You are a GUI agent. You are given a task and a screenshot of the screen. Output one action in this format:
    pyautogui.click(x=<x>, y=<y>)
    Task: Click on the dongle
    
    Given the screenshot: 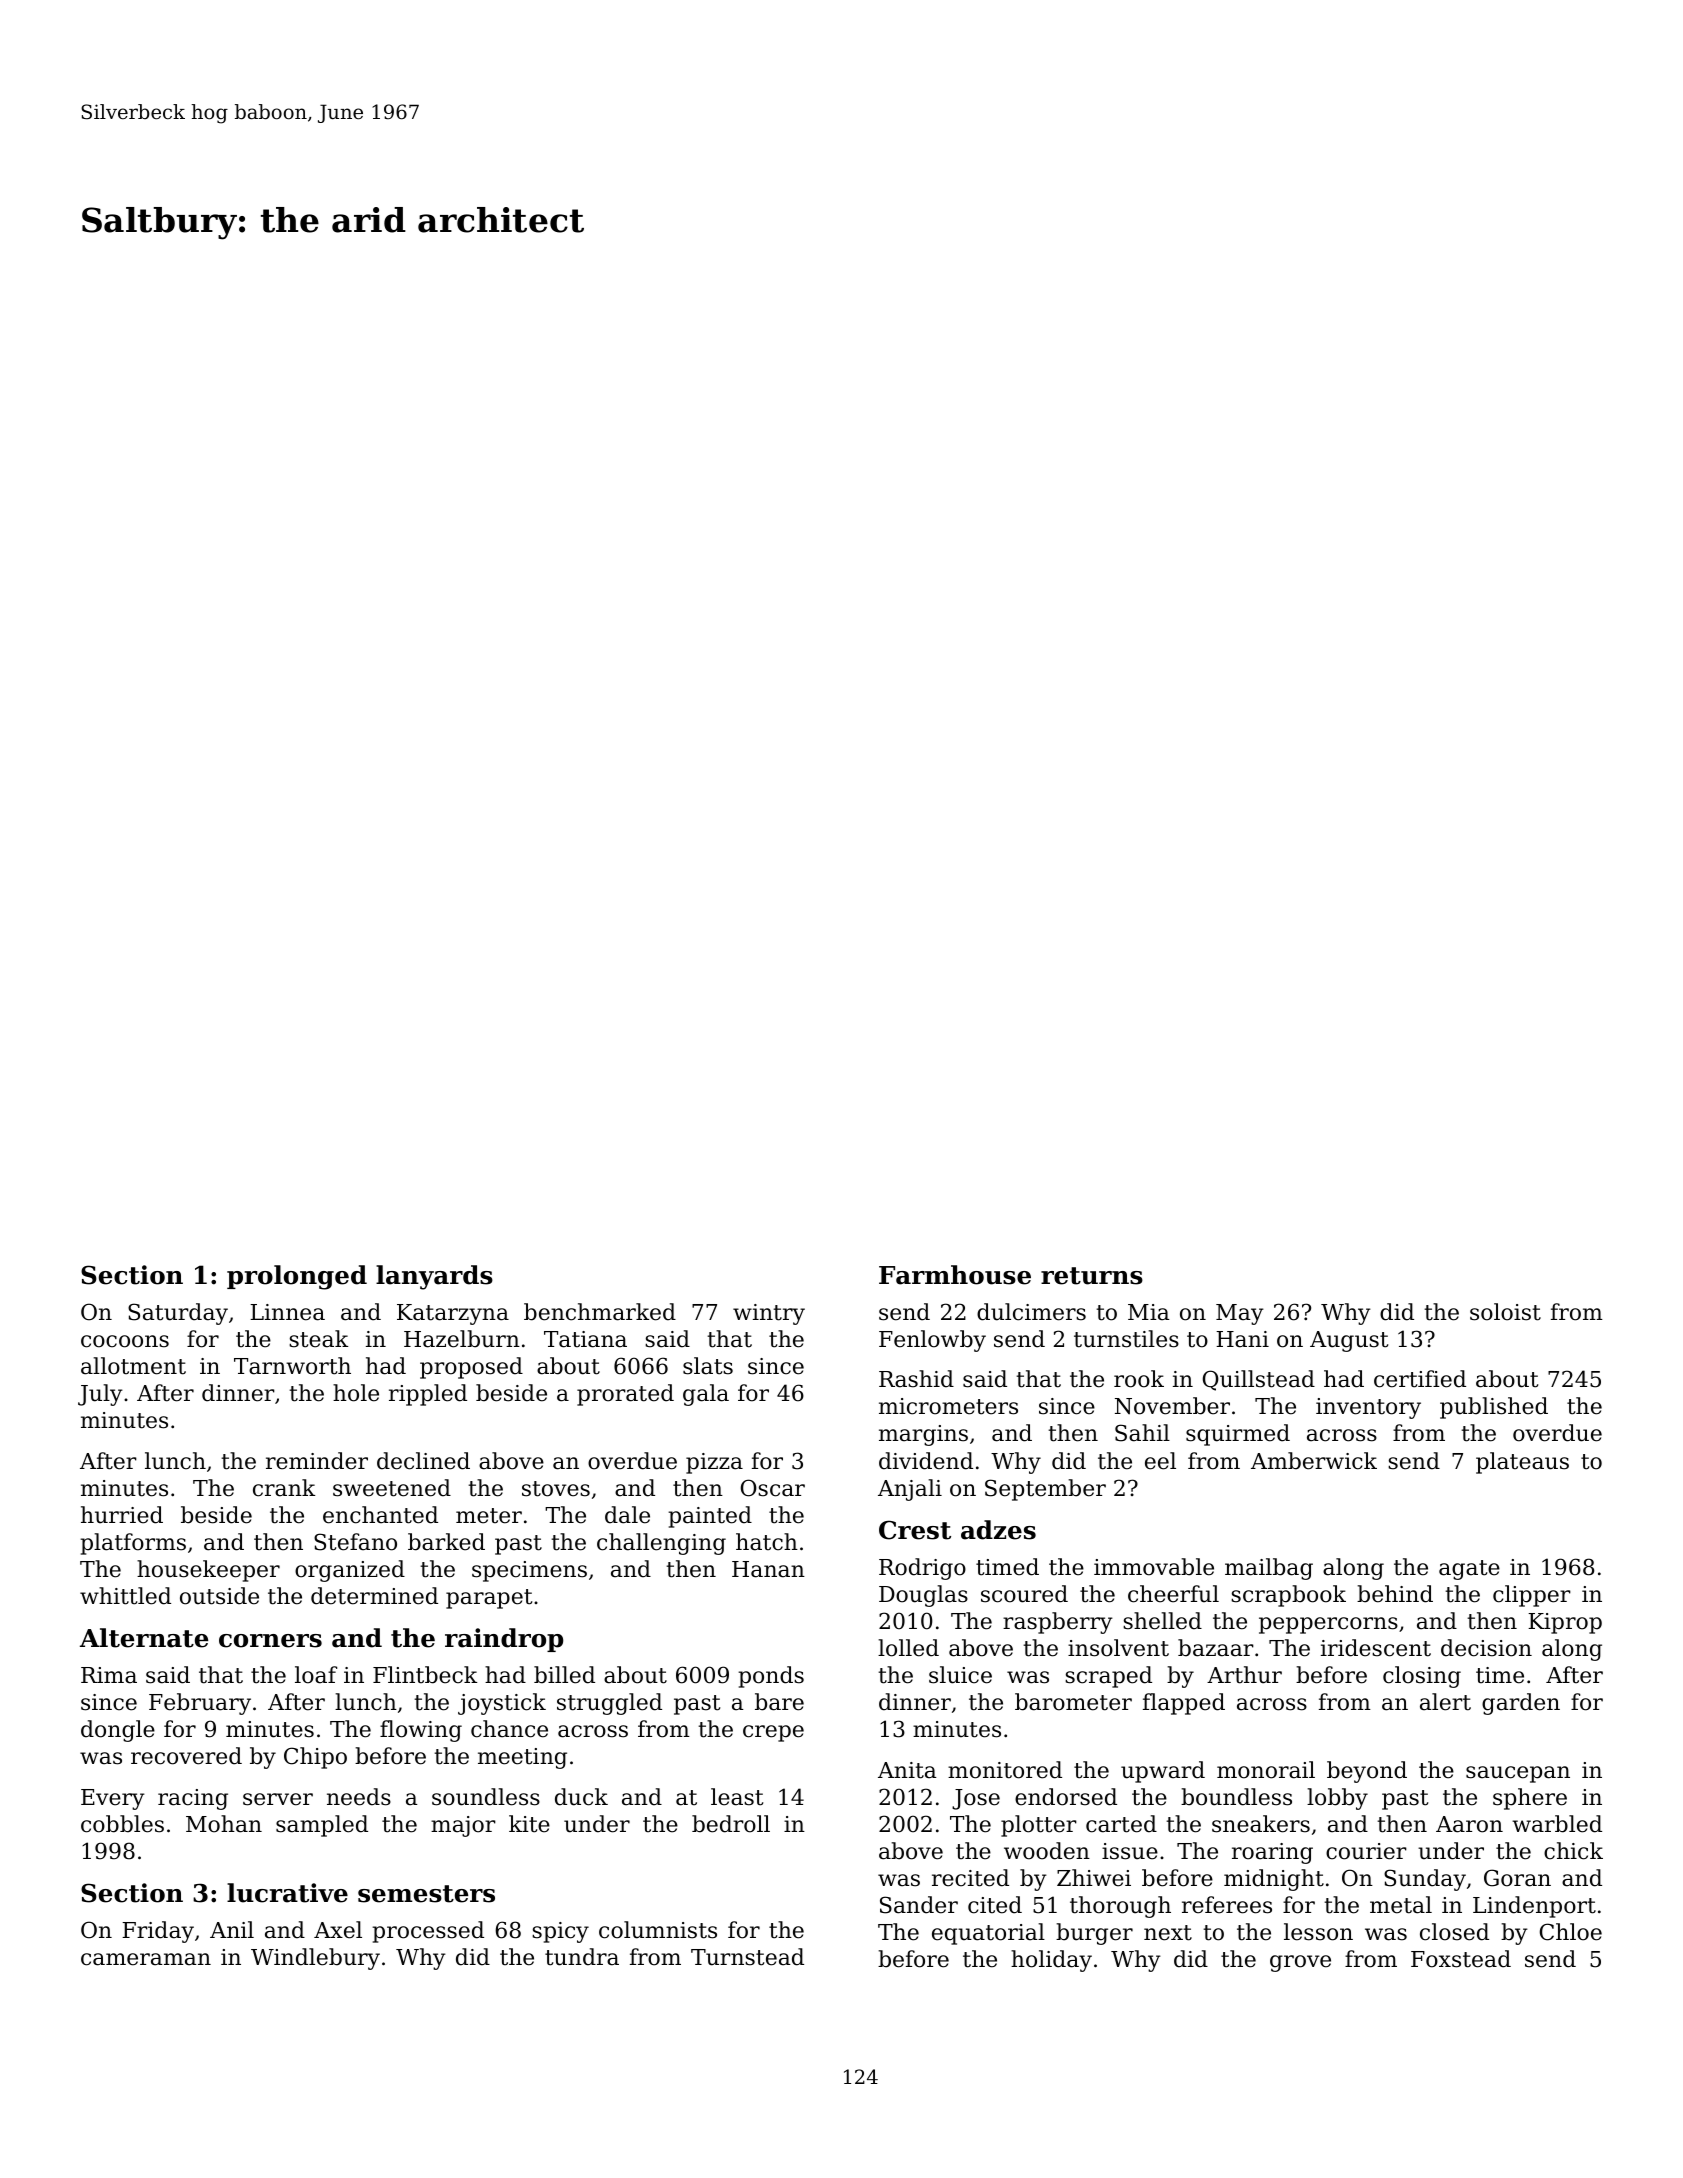 What is the action you would take?
    pyautogui.click(x=118, y=1731)
